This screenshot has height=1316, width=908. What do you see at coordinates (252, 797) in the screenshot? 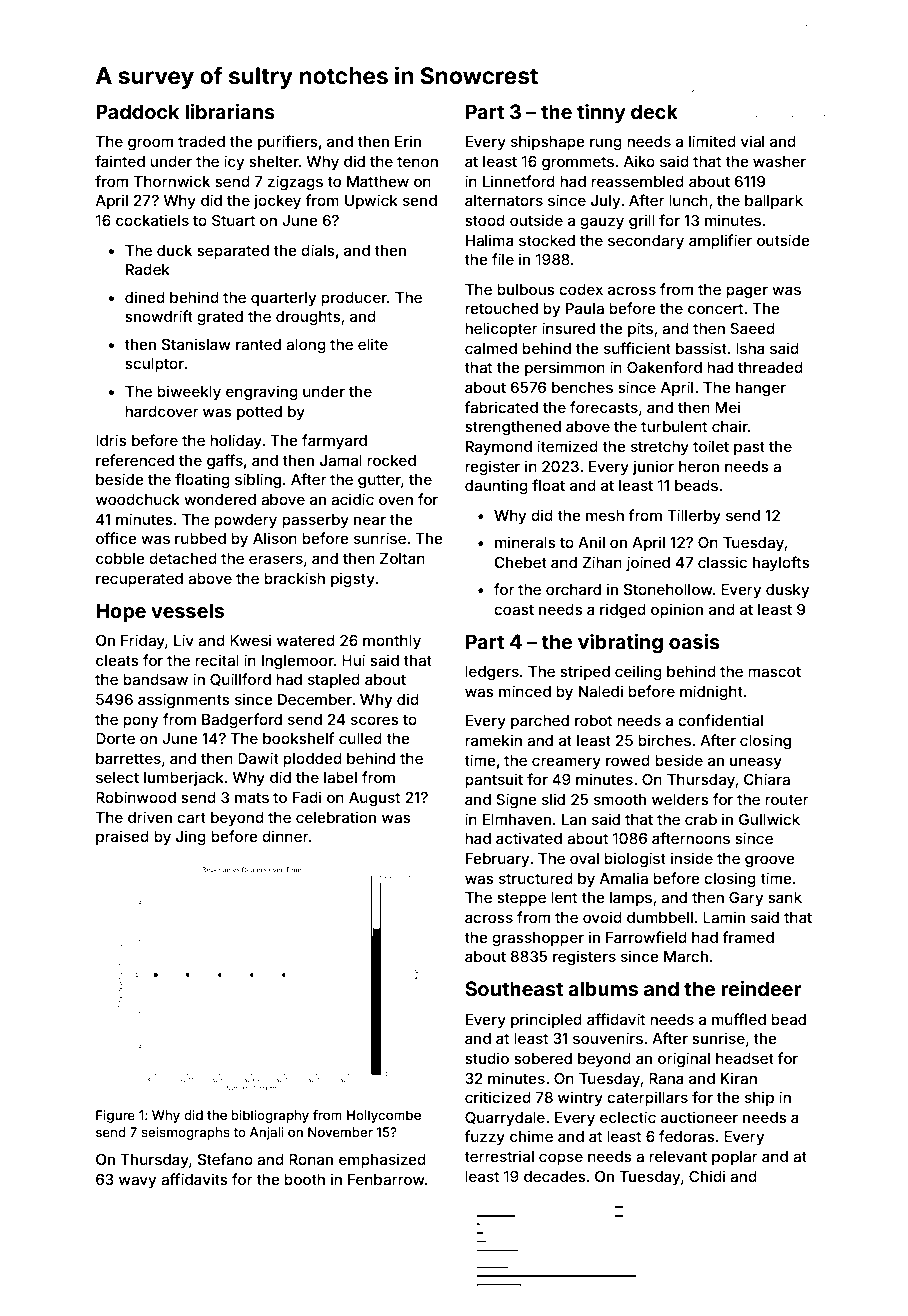
I see `mats` at bounding box center [252, 797].
